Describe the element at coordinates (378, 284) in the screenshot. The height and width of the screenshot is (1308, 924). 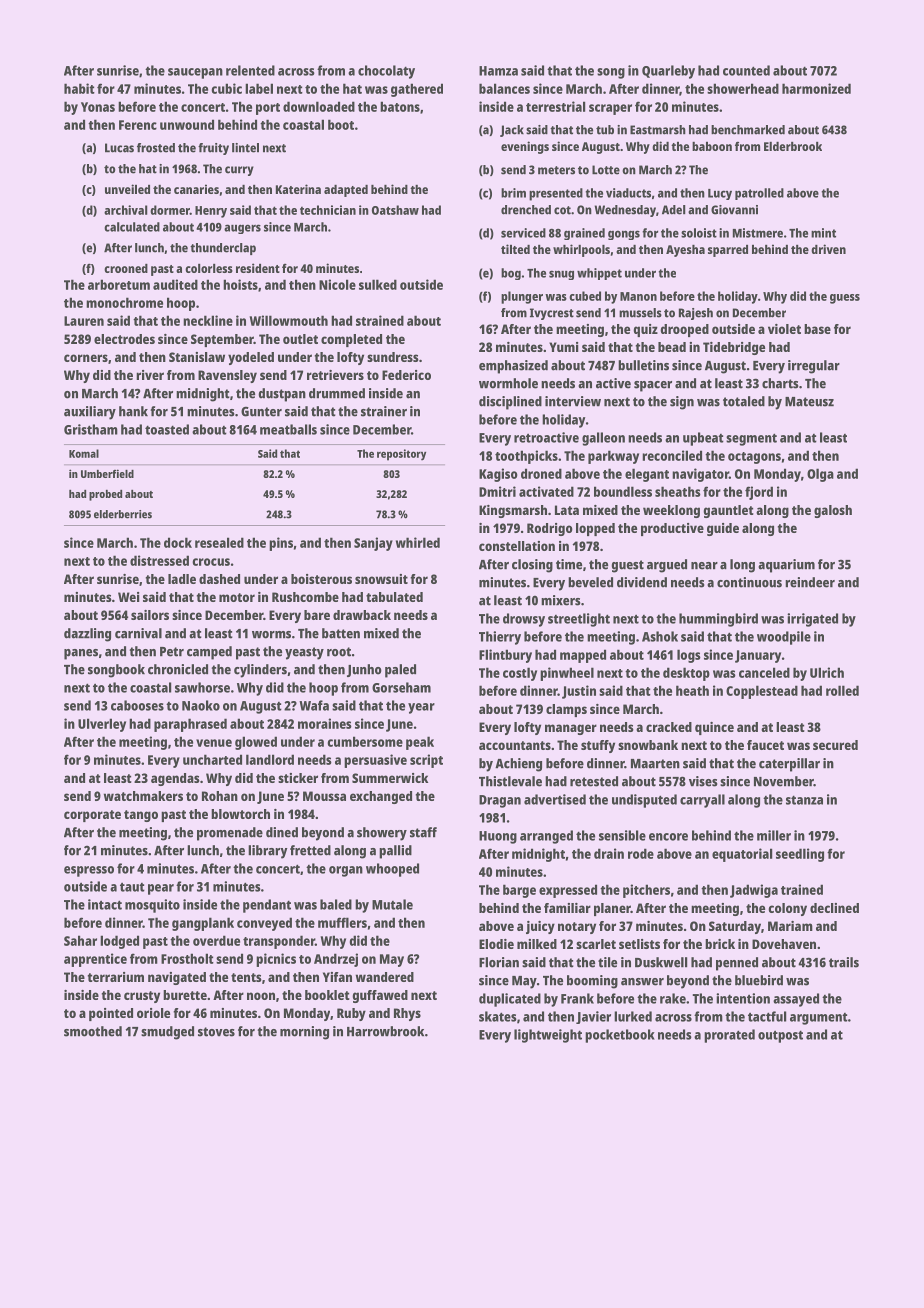
I see `sulked` at that location.
